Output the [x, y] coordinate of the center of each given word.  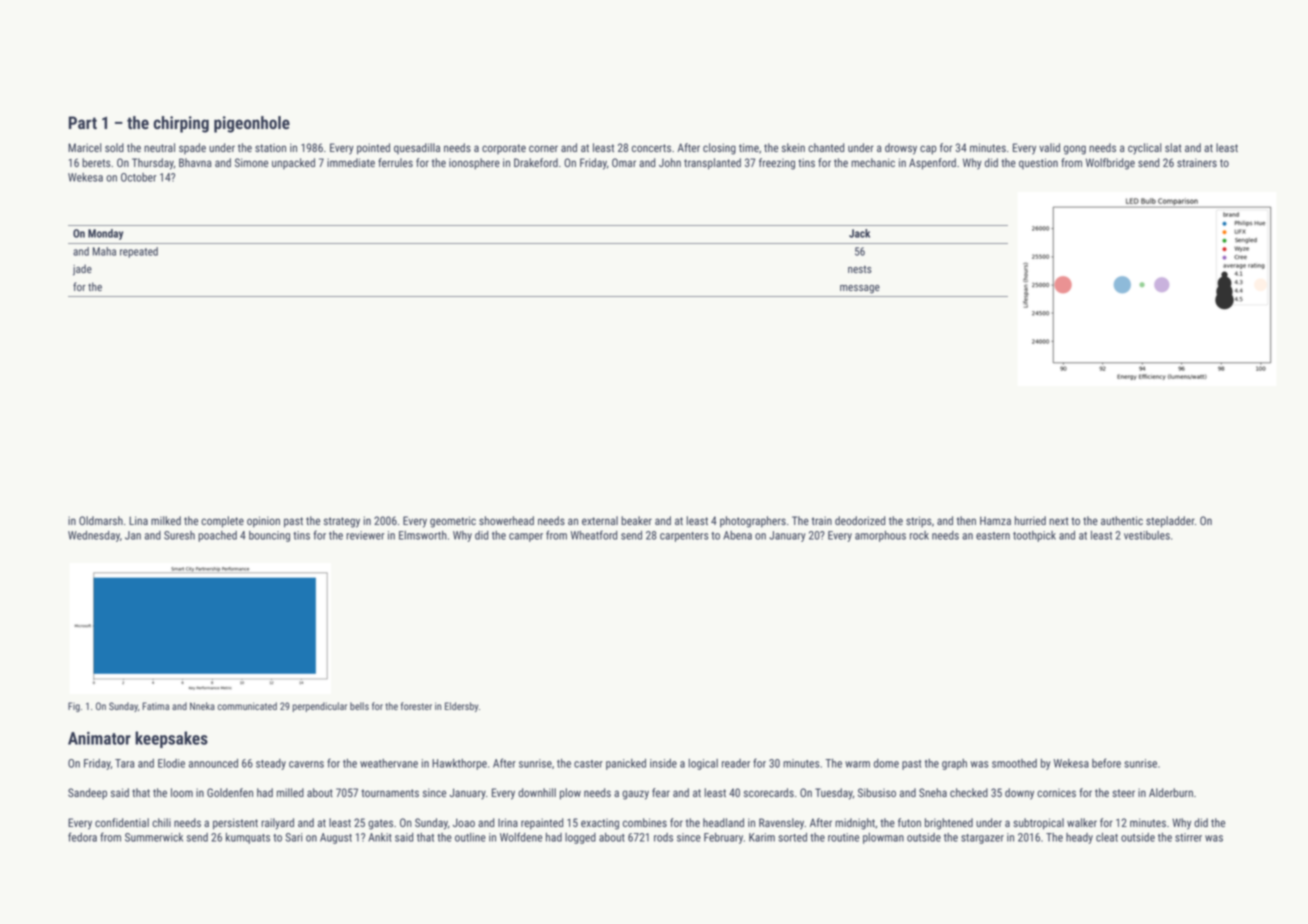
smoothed [1014, 763]
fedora [82, 837]
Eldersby [462, 707]
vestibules [1147, 535]
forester [416, 706]
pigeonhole [252, 124]
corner [543, 148]
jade [82, 270]
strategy [342, 522]
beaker [636, 520]
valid [1049, 147]
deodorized [860, 520]
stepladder [1170, 522]
